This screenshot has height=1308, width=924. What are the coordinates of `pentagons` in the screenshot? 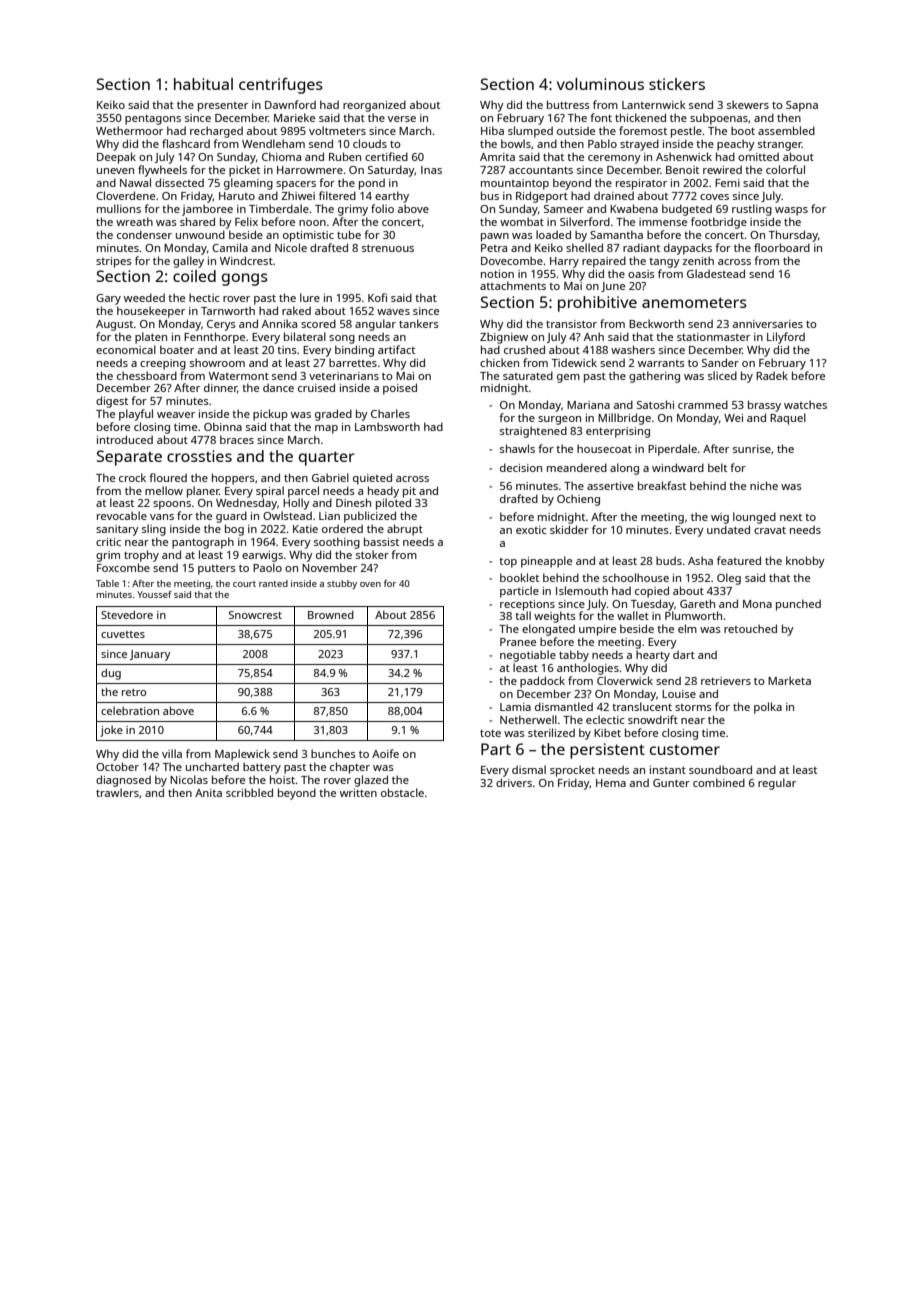 It's located at (153, 120).
